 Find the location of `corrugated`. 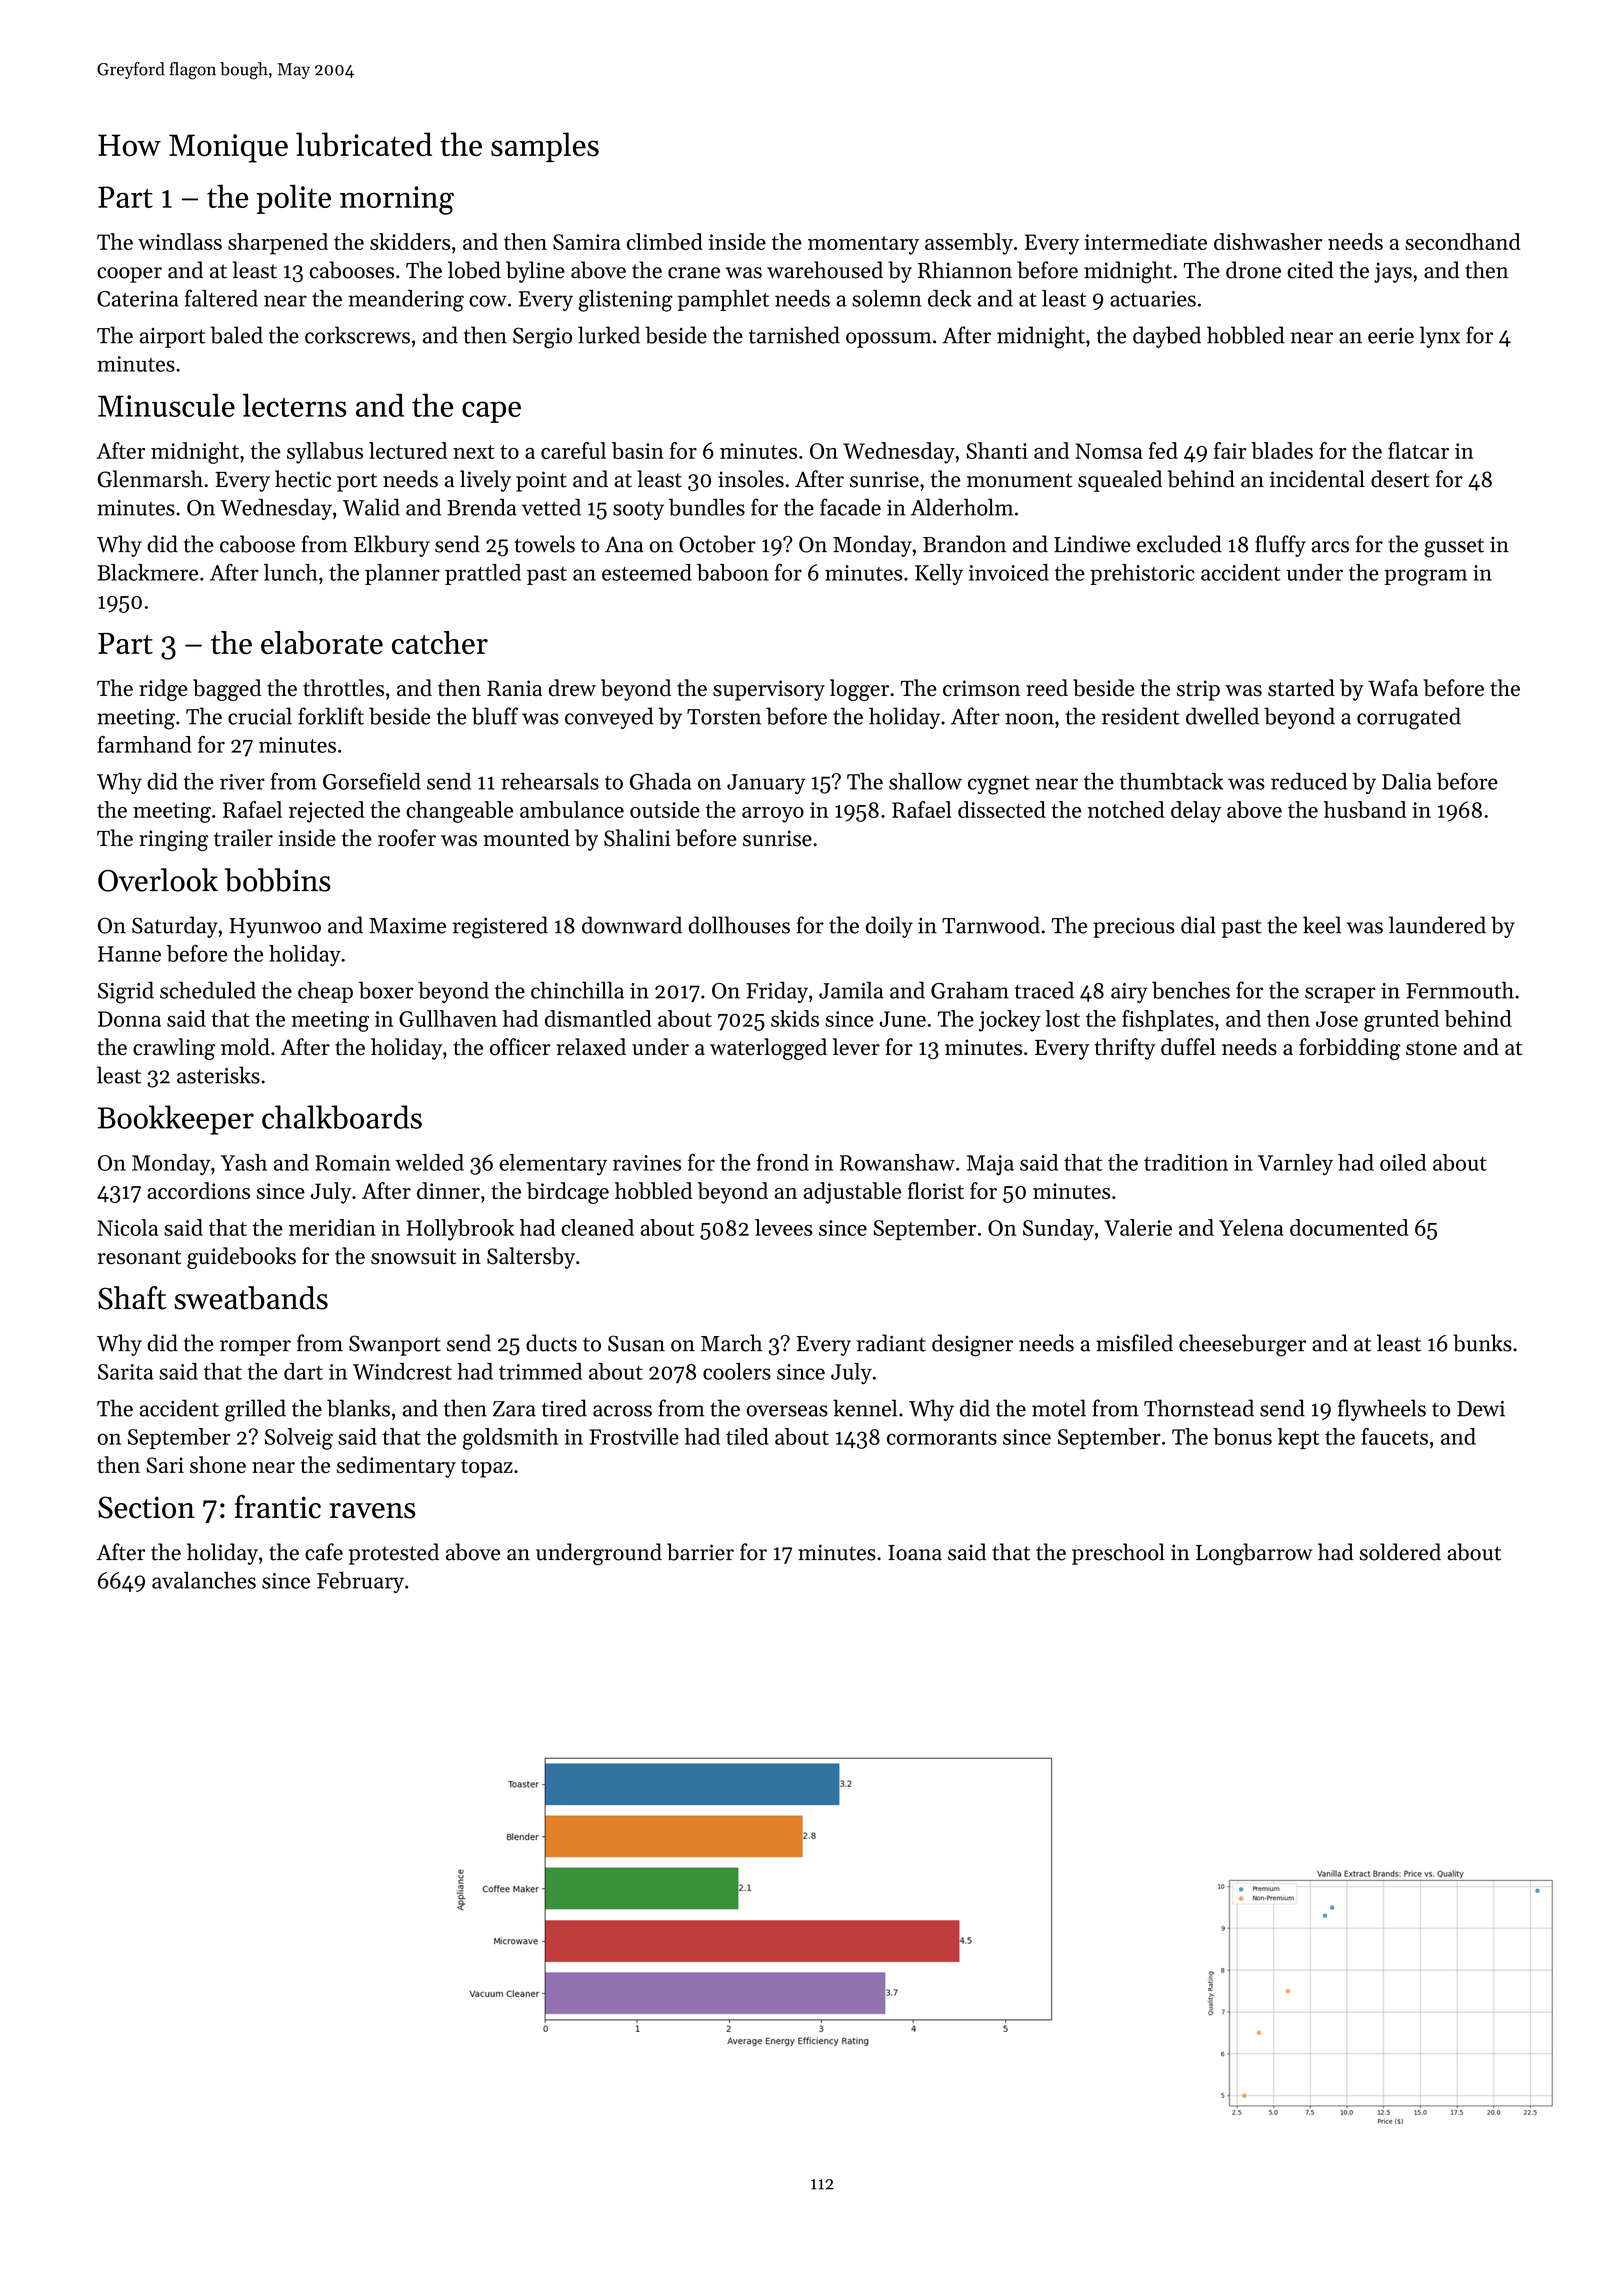

corrugated is located at coordinates (1409, 718).
